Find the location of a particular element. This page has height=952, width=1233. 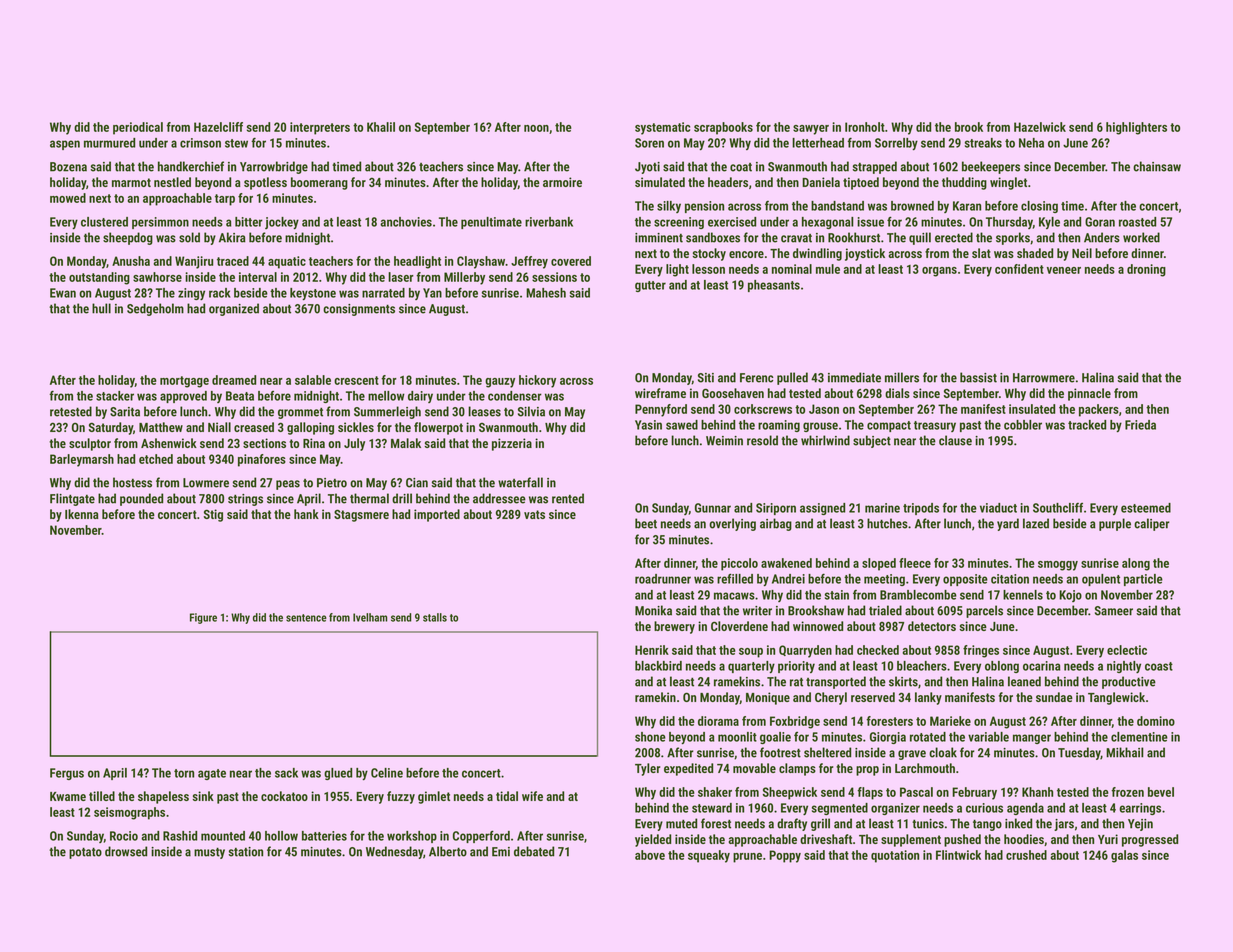

prune is located at coordinates (747, 858).
